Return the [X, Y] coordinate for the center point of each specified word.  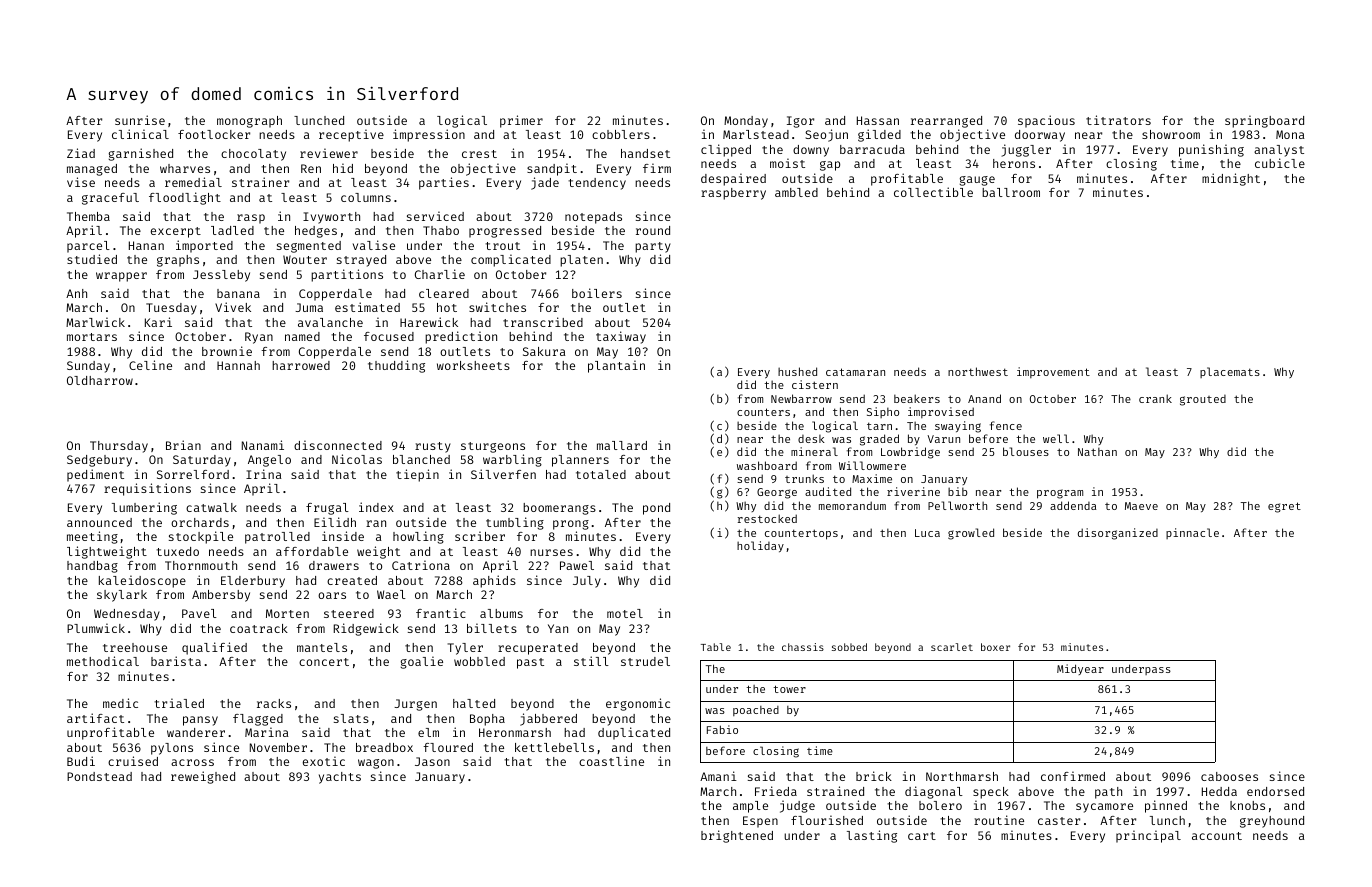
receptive [351, 135]
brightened [737, 836]
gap [830, 166]
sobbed [849, 647]
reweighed [203, 777]
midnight [1231, 179]
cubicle [1280, 163]
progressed [505, 232]
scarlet [952, 647]
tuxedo [177, 551]
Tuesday [171, 309]
